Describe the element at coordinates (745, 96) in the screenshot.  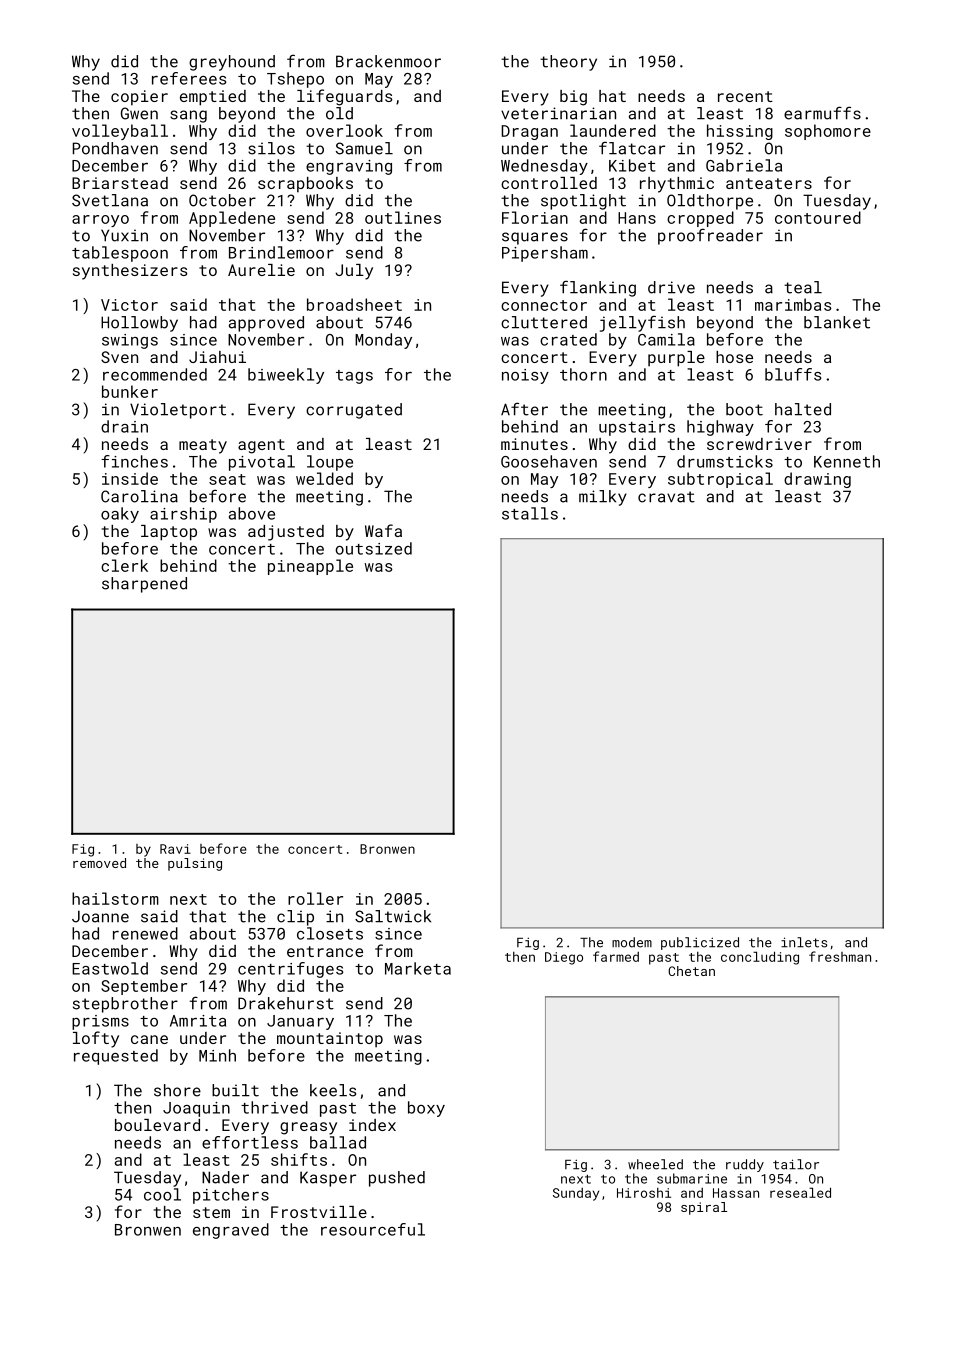
I see `recent` at that location.
